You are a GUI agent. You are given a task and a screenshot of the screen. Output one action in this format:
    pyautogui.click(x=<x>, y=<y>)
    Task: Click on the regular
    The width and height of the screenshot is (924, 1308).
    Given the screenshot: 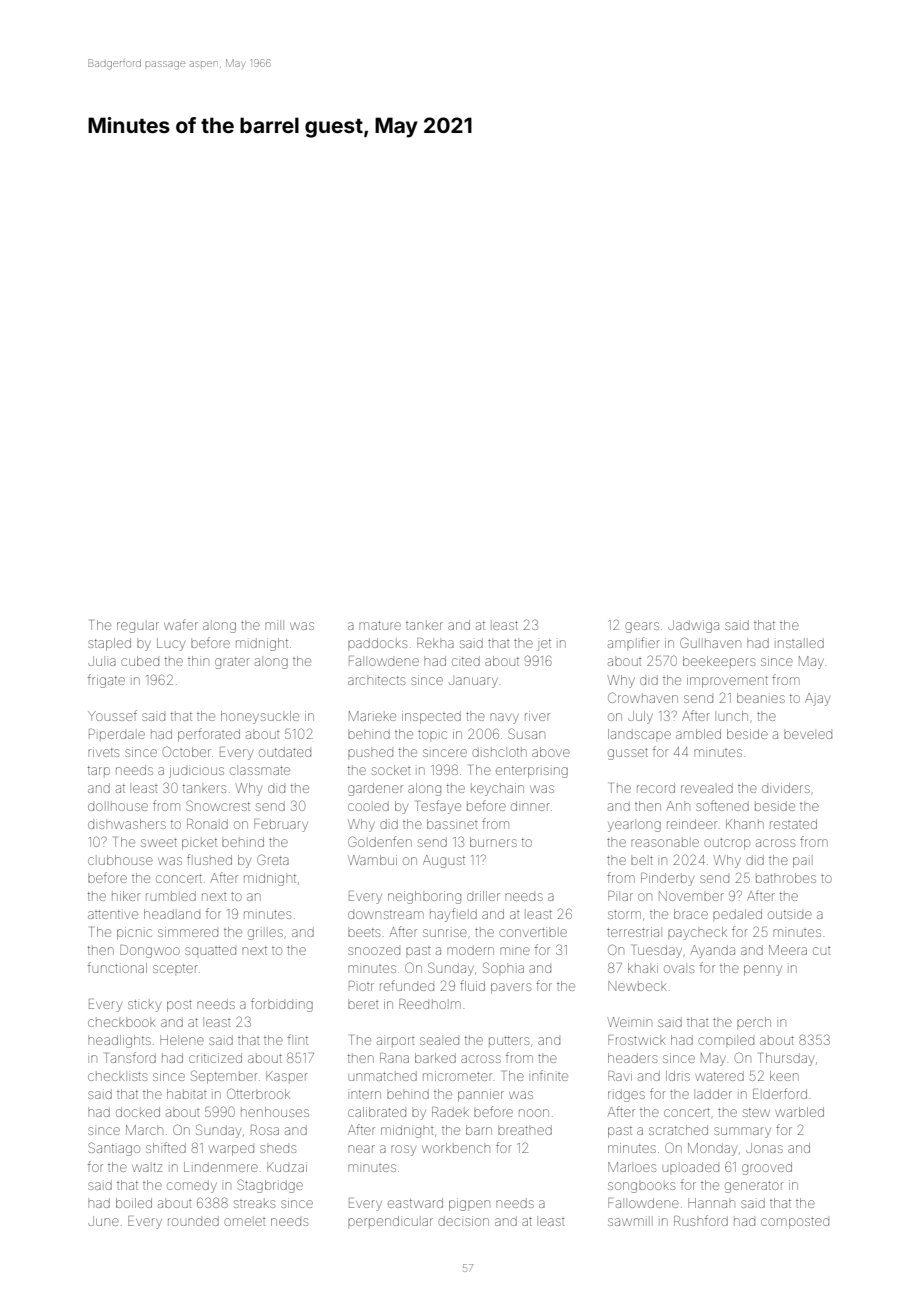 What is the action you would take?
    pyautogui.click(x=138, y=627)
